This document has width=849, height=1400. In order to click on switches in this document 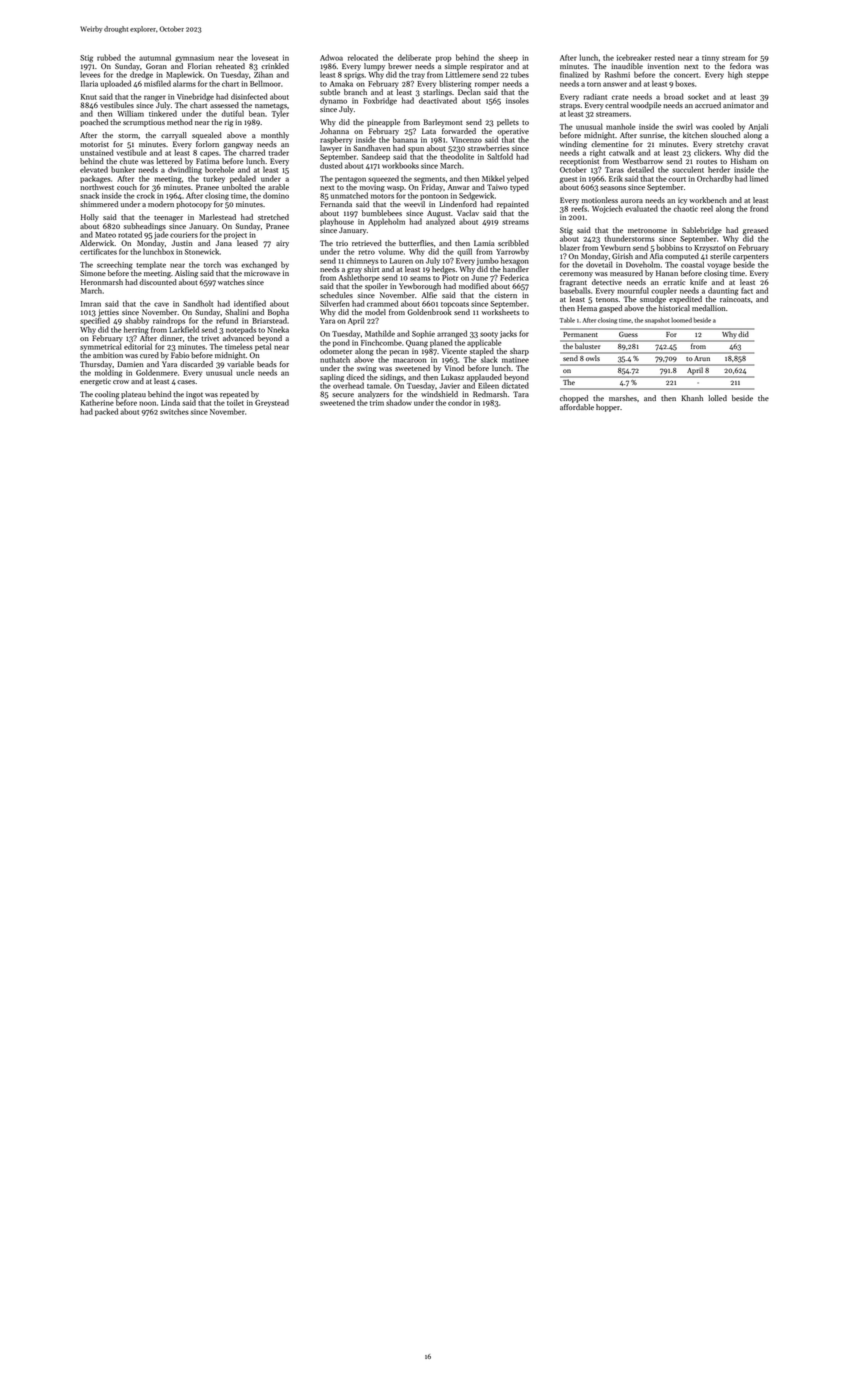, I will do `click(174, 411)`.
